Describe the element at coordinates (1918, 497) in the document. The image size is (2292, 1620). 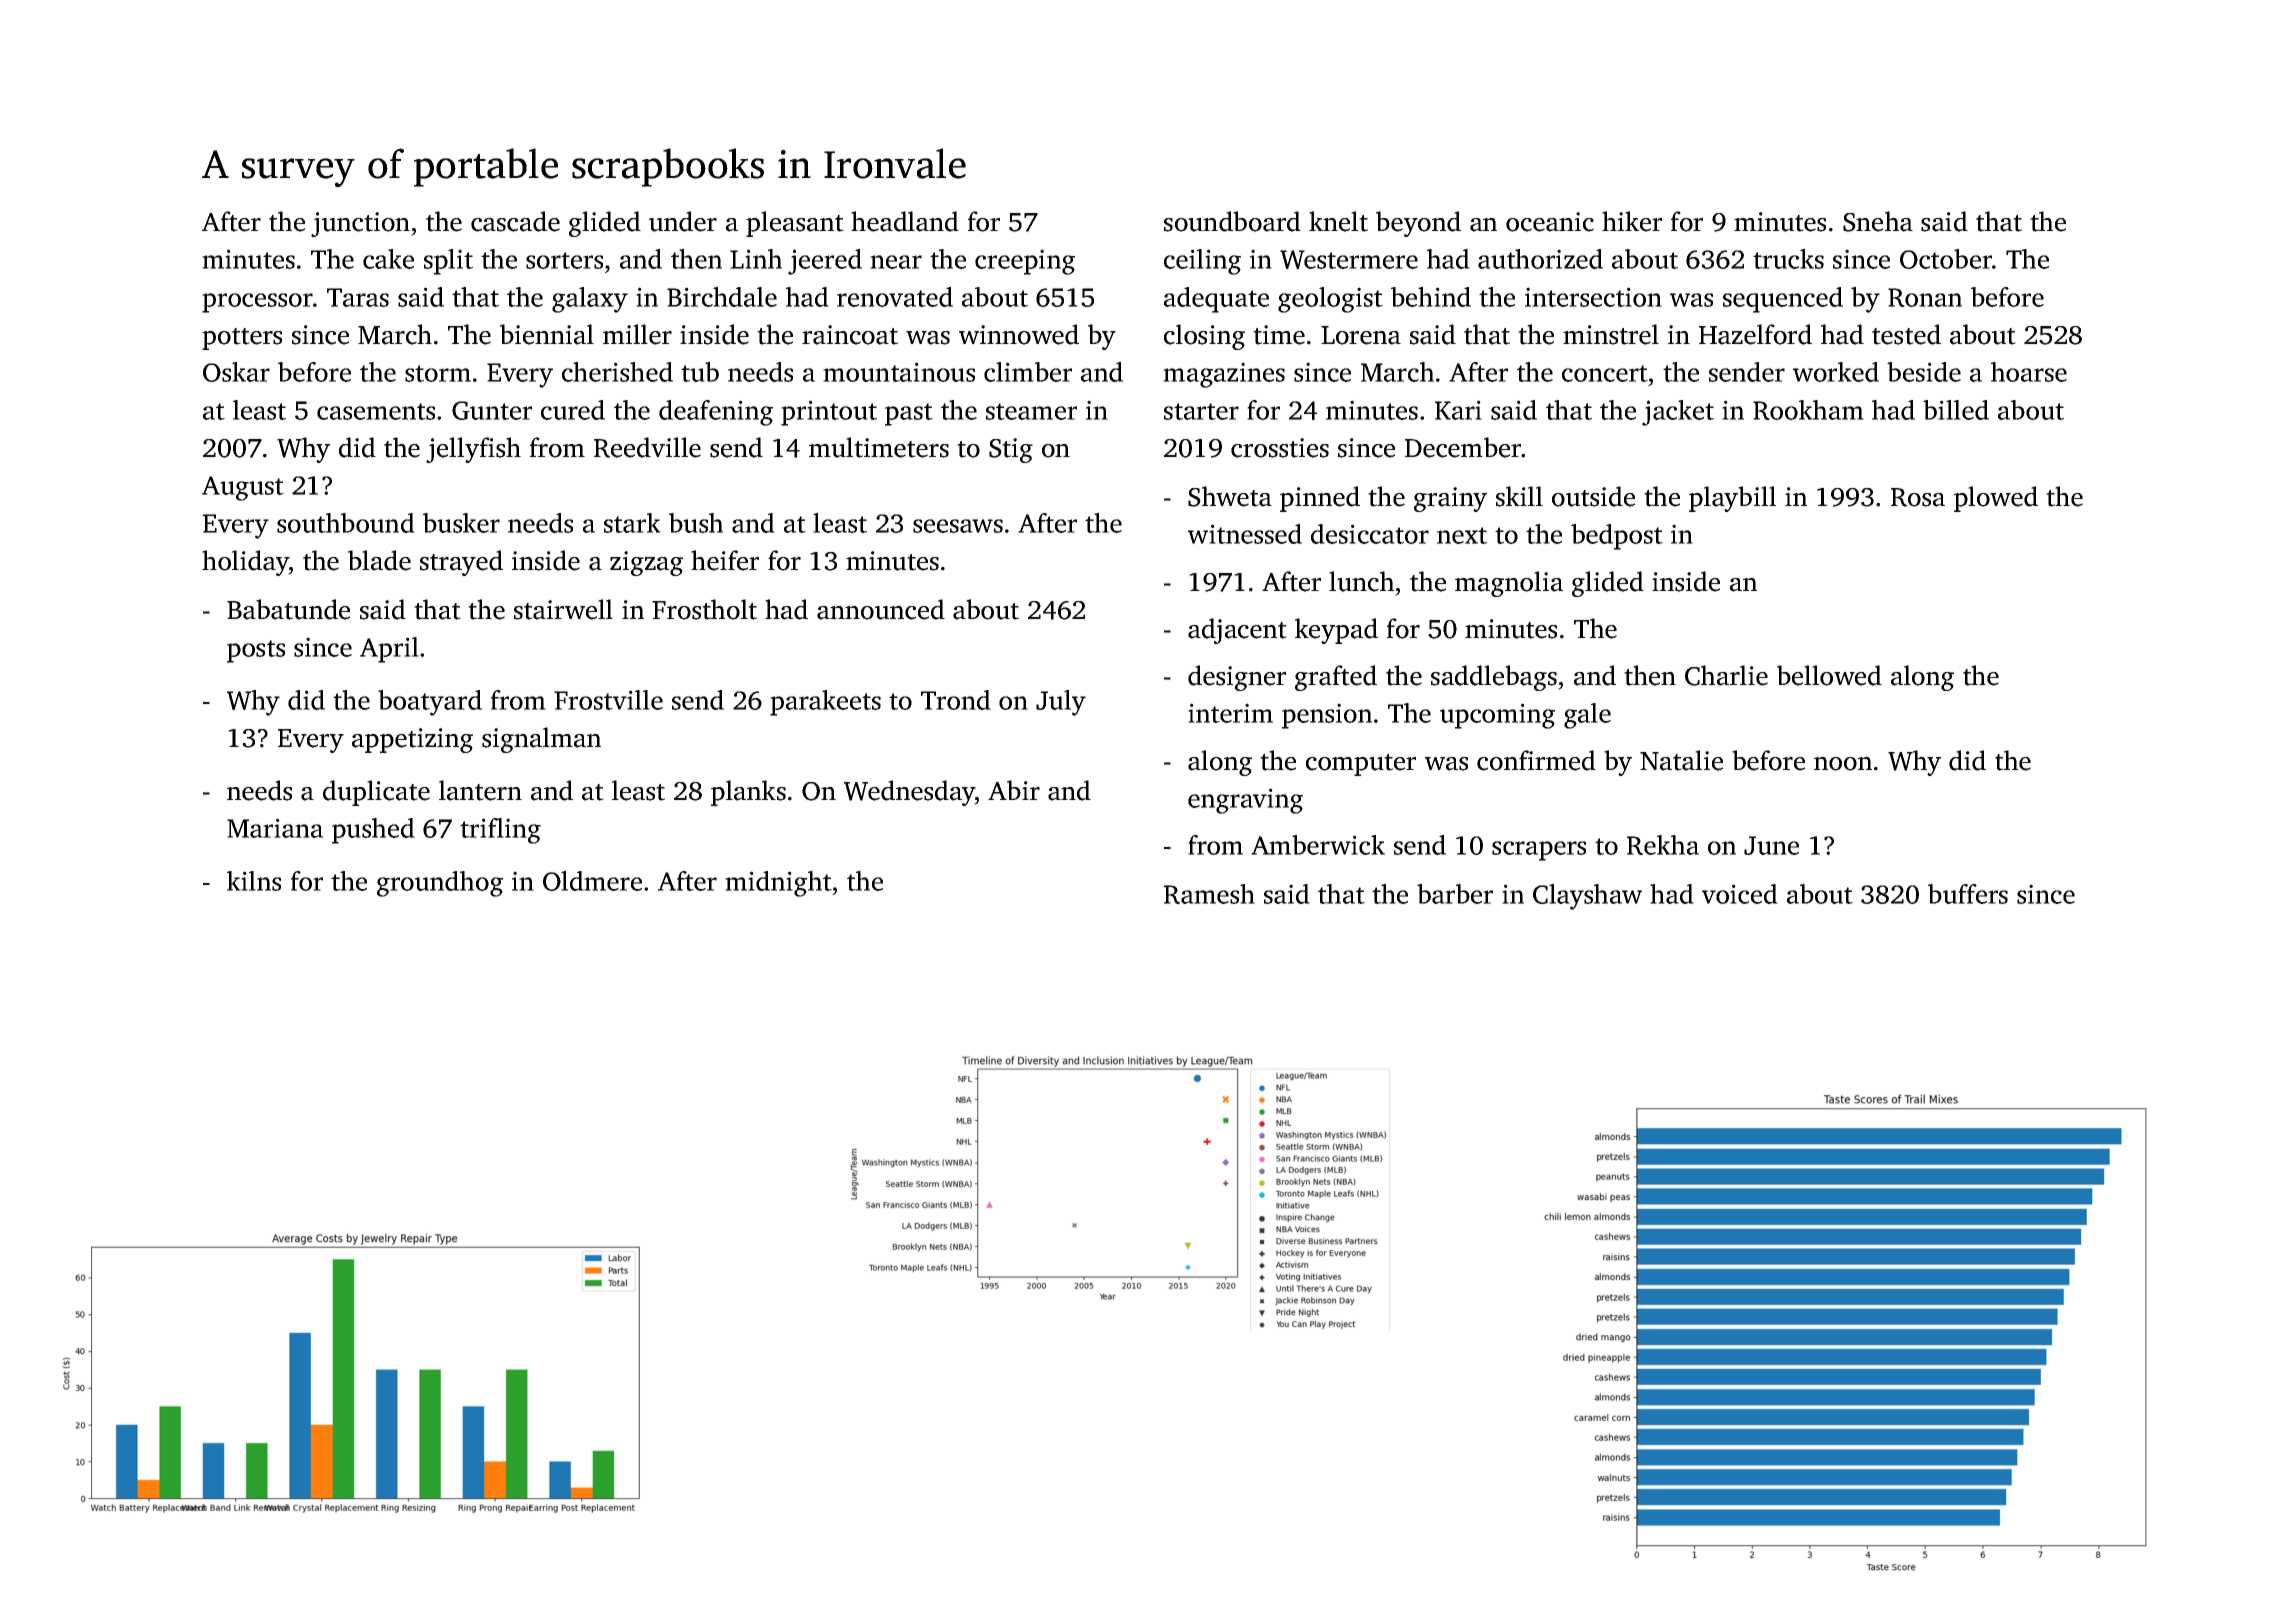
I see `Rosa` at that location.
